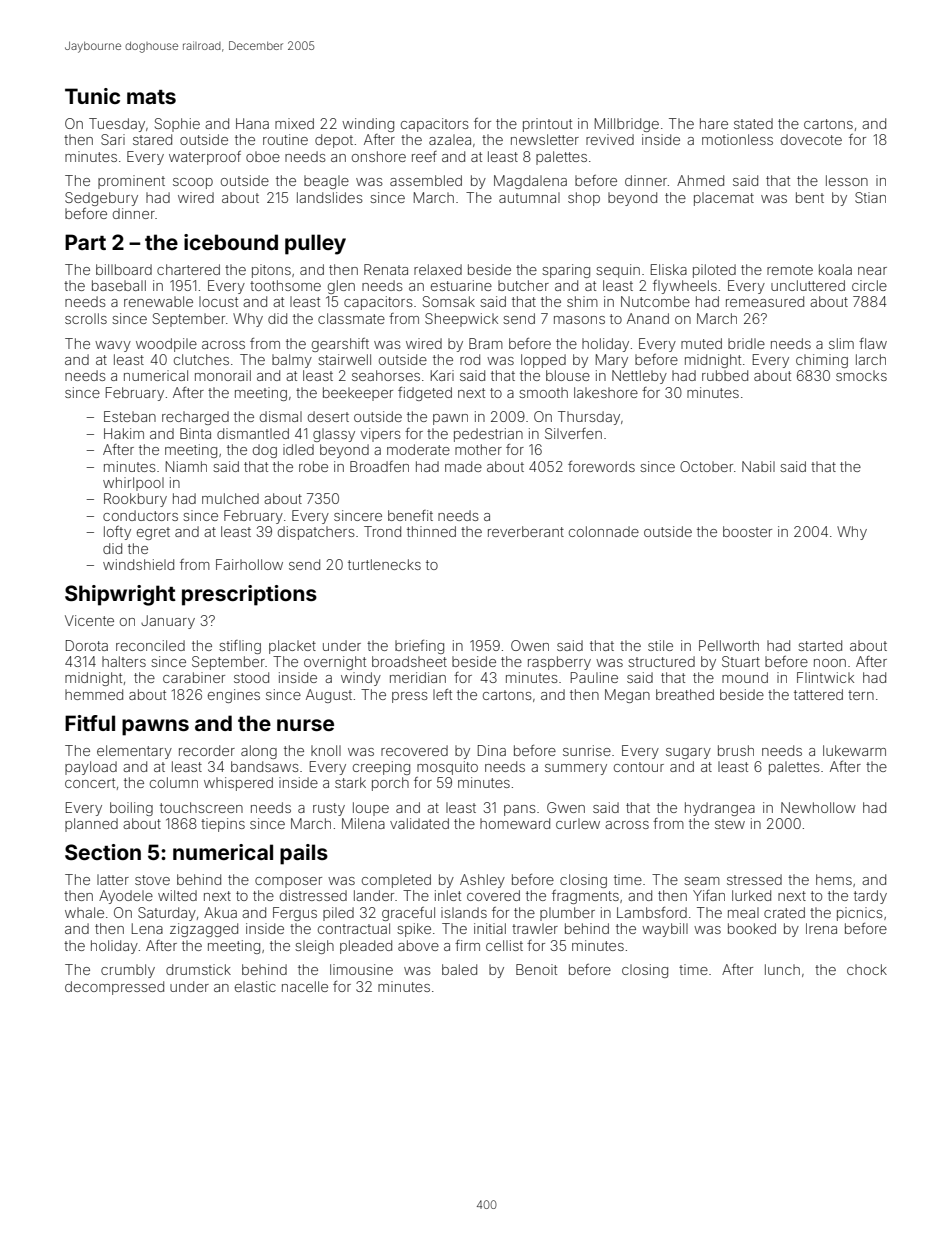 This screenshot has height=1233, width=952. What do you see at coordinates (117, 533) in the screenshot?
I see `lofty` at bounding box center [117, 533].
